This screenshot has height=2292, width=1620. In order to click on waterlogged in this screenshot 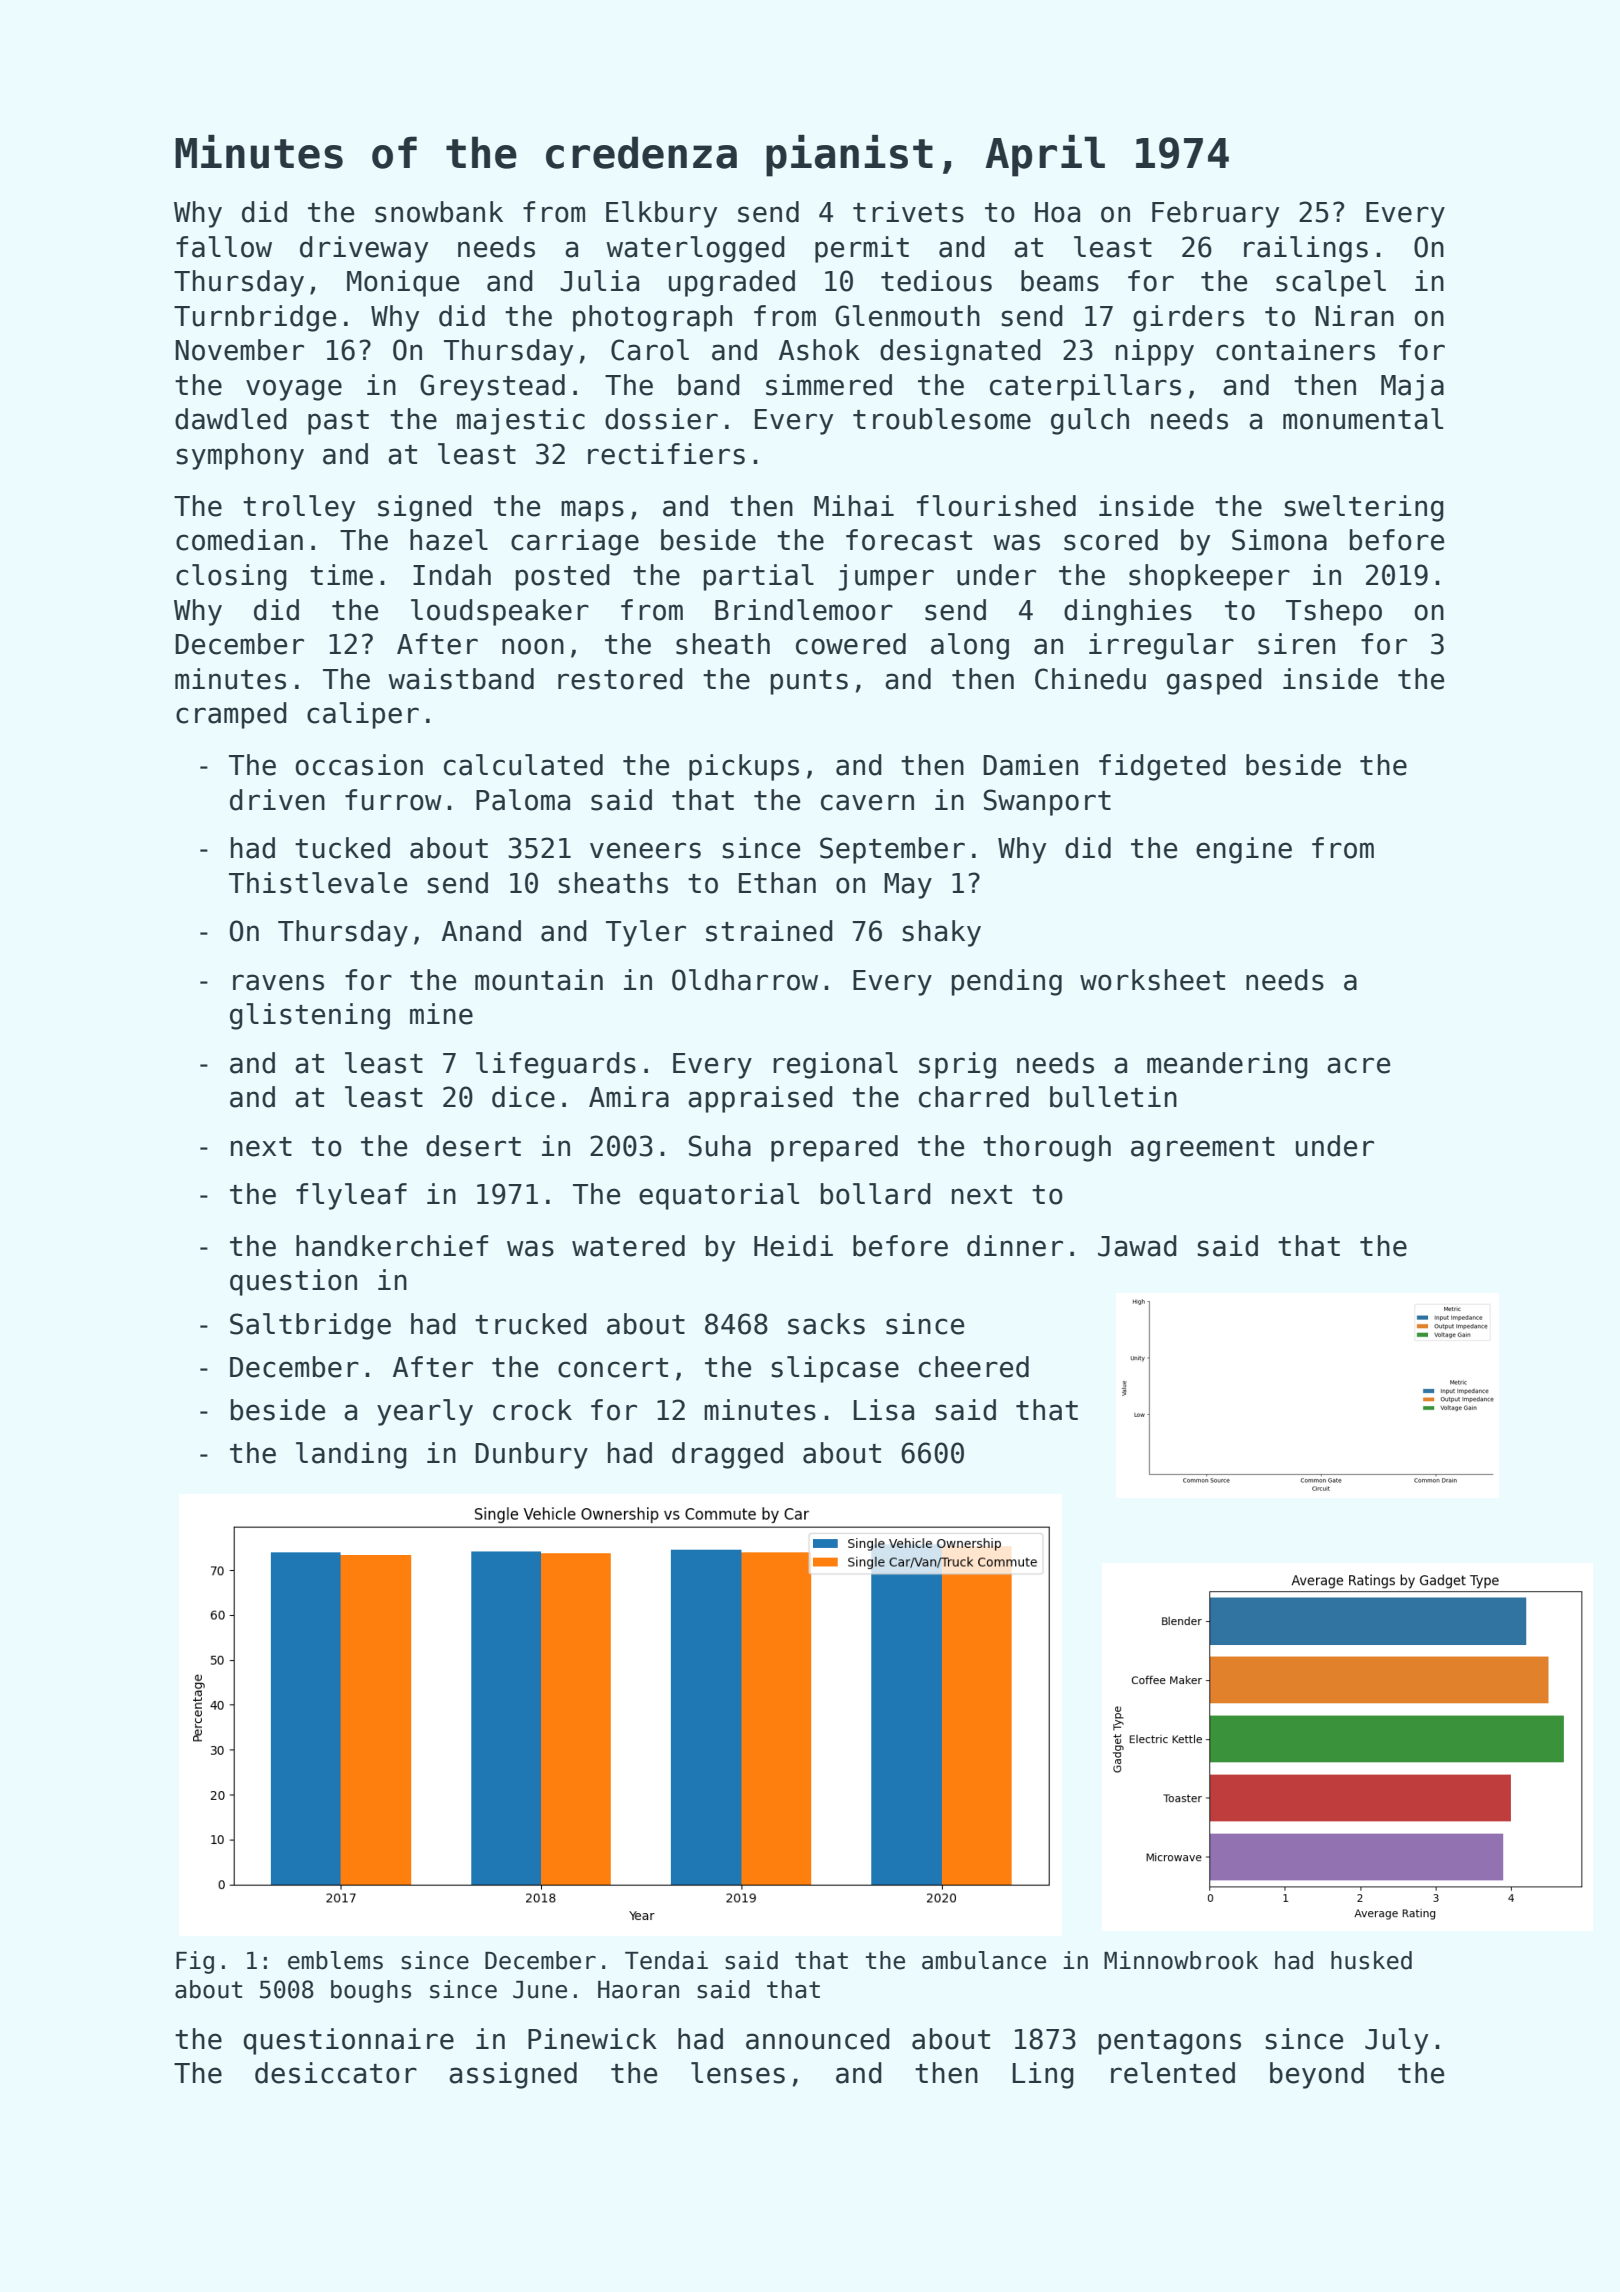, I will do `click(695, 249)`.
